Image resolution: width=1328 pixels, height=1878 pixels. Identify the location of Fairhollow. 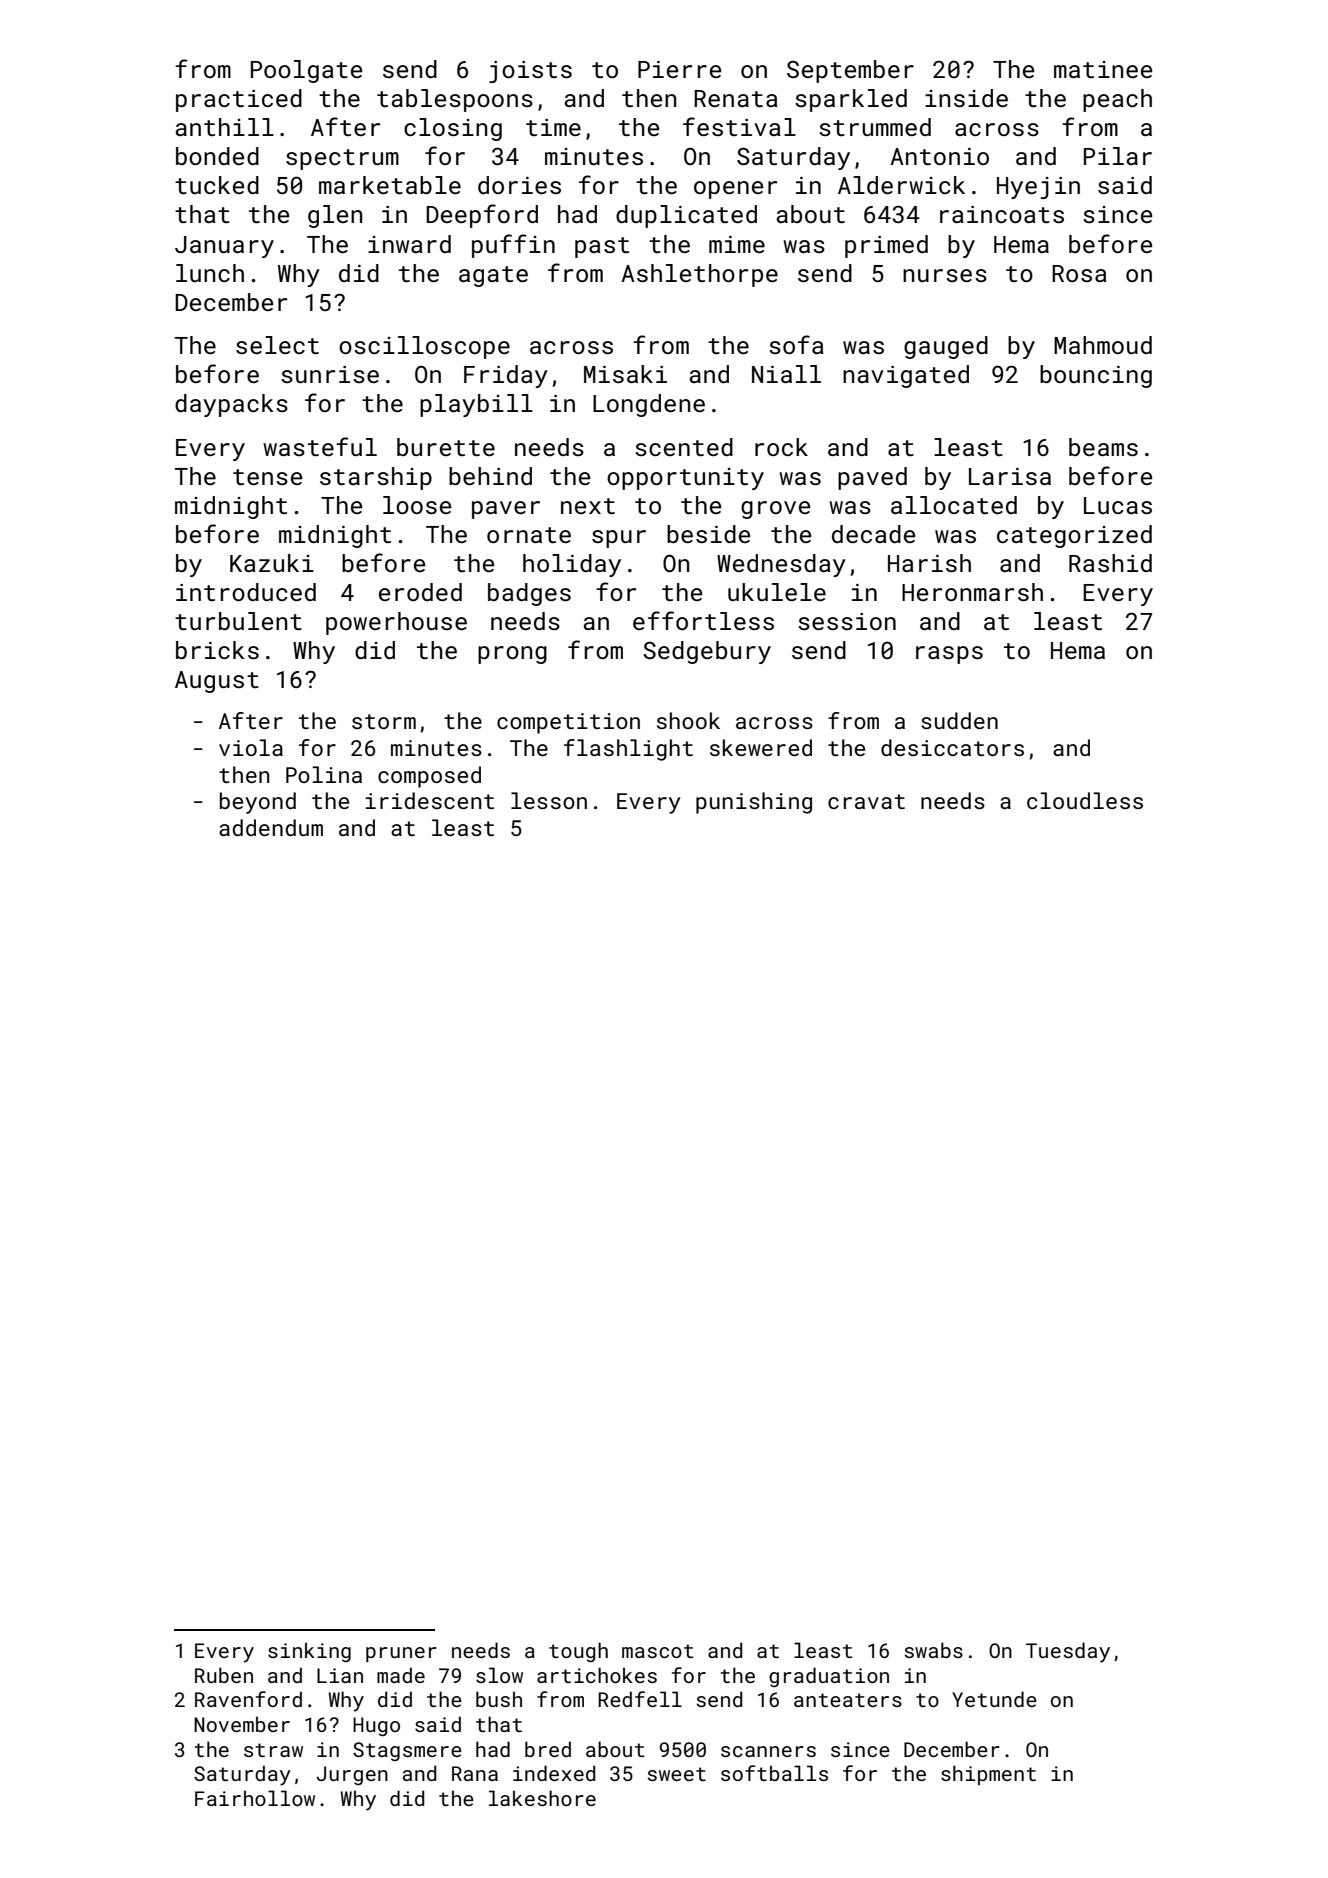
(255, 1798).
